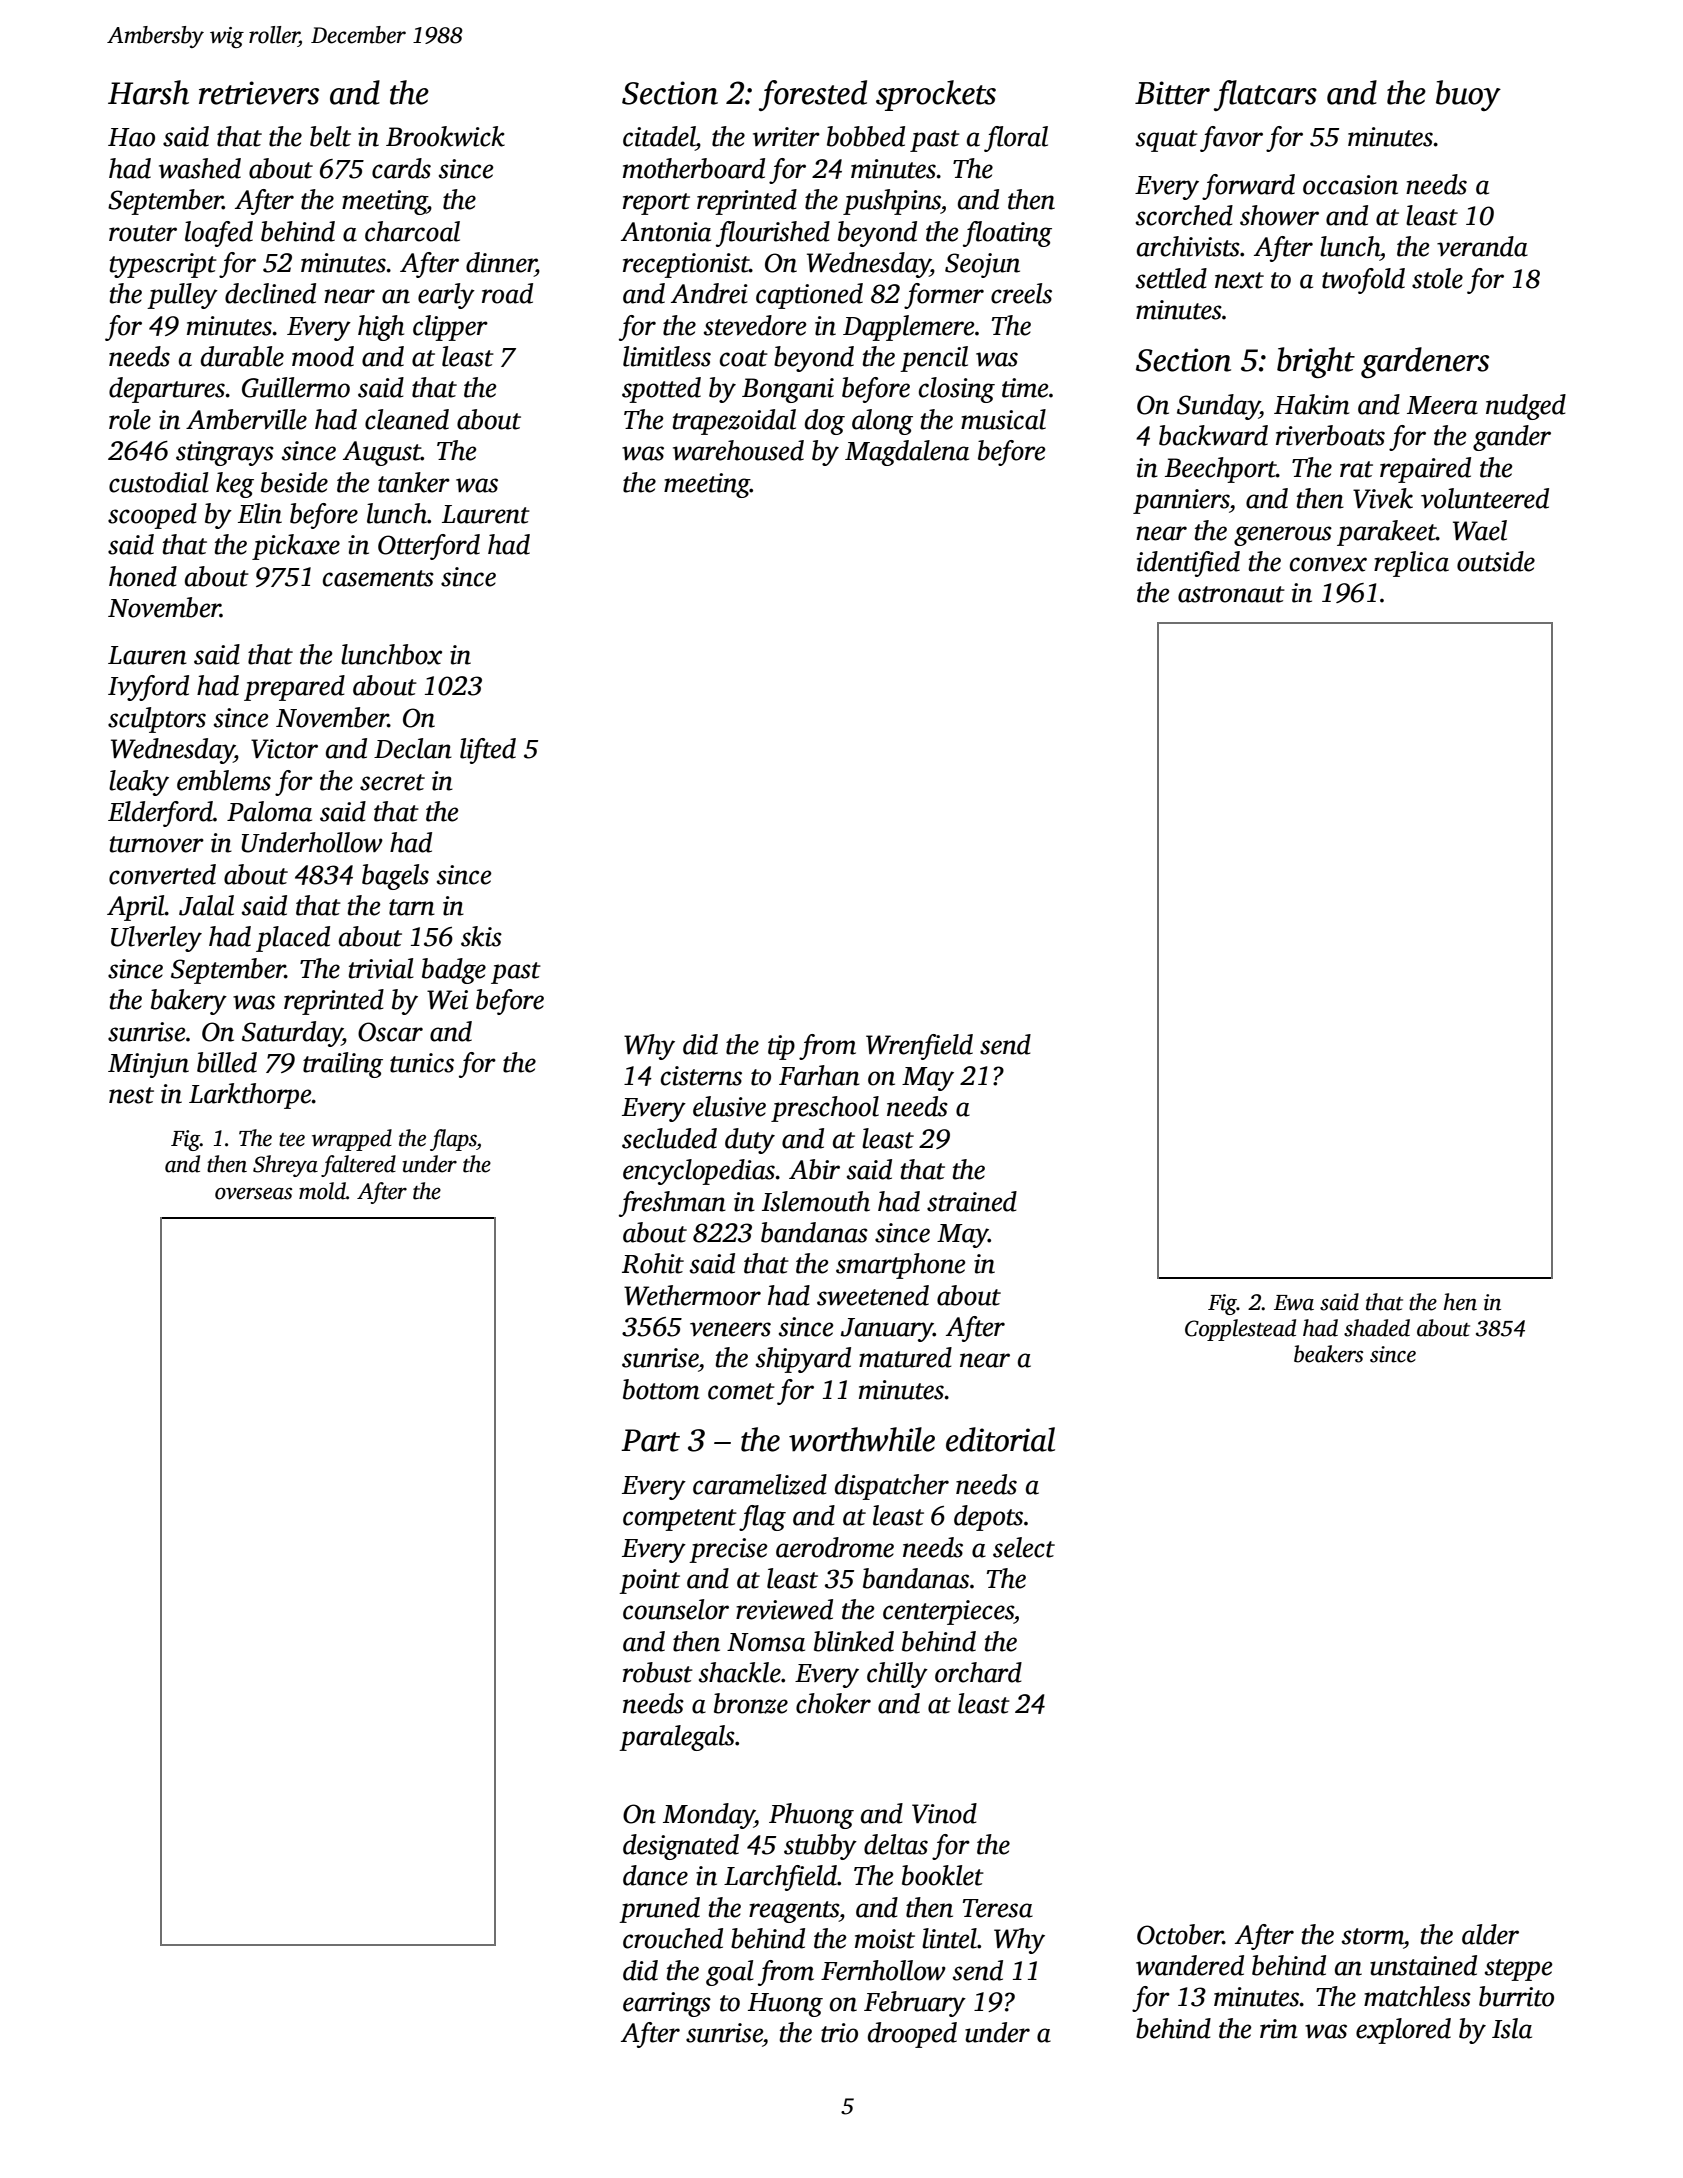 Image resolution: width=1683 pixels, height=2178 pixels. I want to click on beakers, so click(1328, 1354).
